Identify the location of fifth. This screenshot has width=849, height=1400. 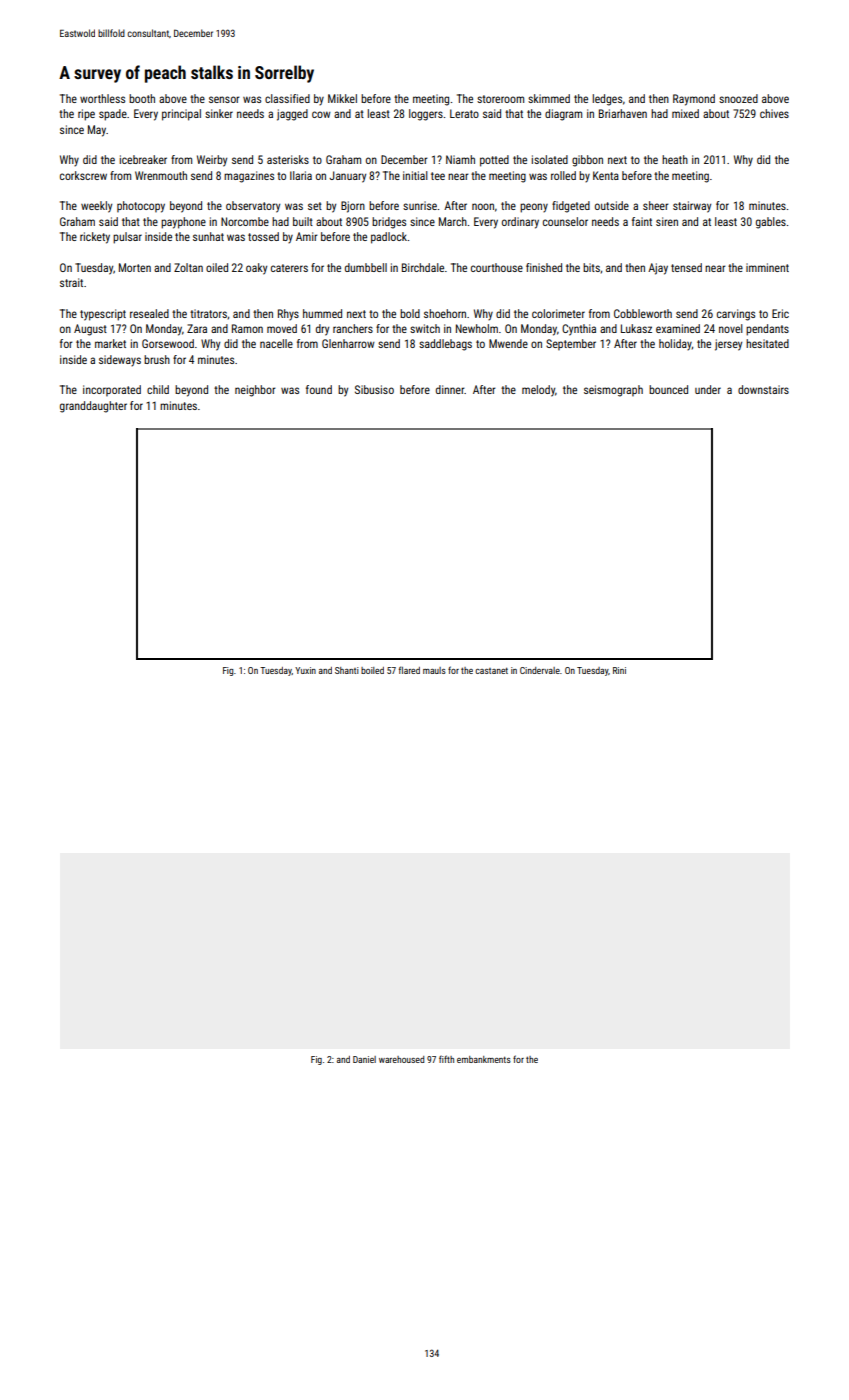
(446, 1059).
